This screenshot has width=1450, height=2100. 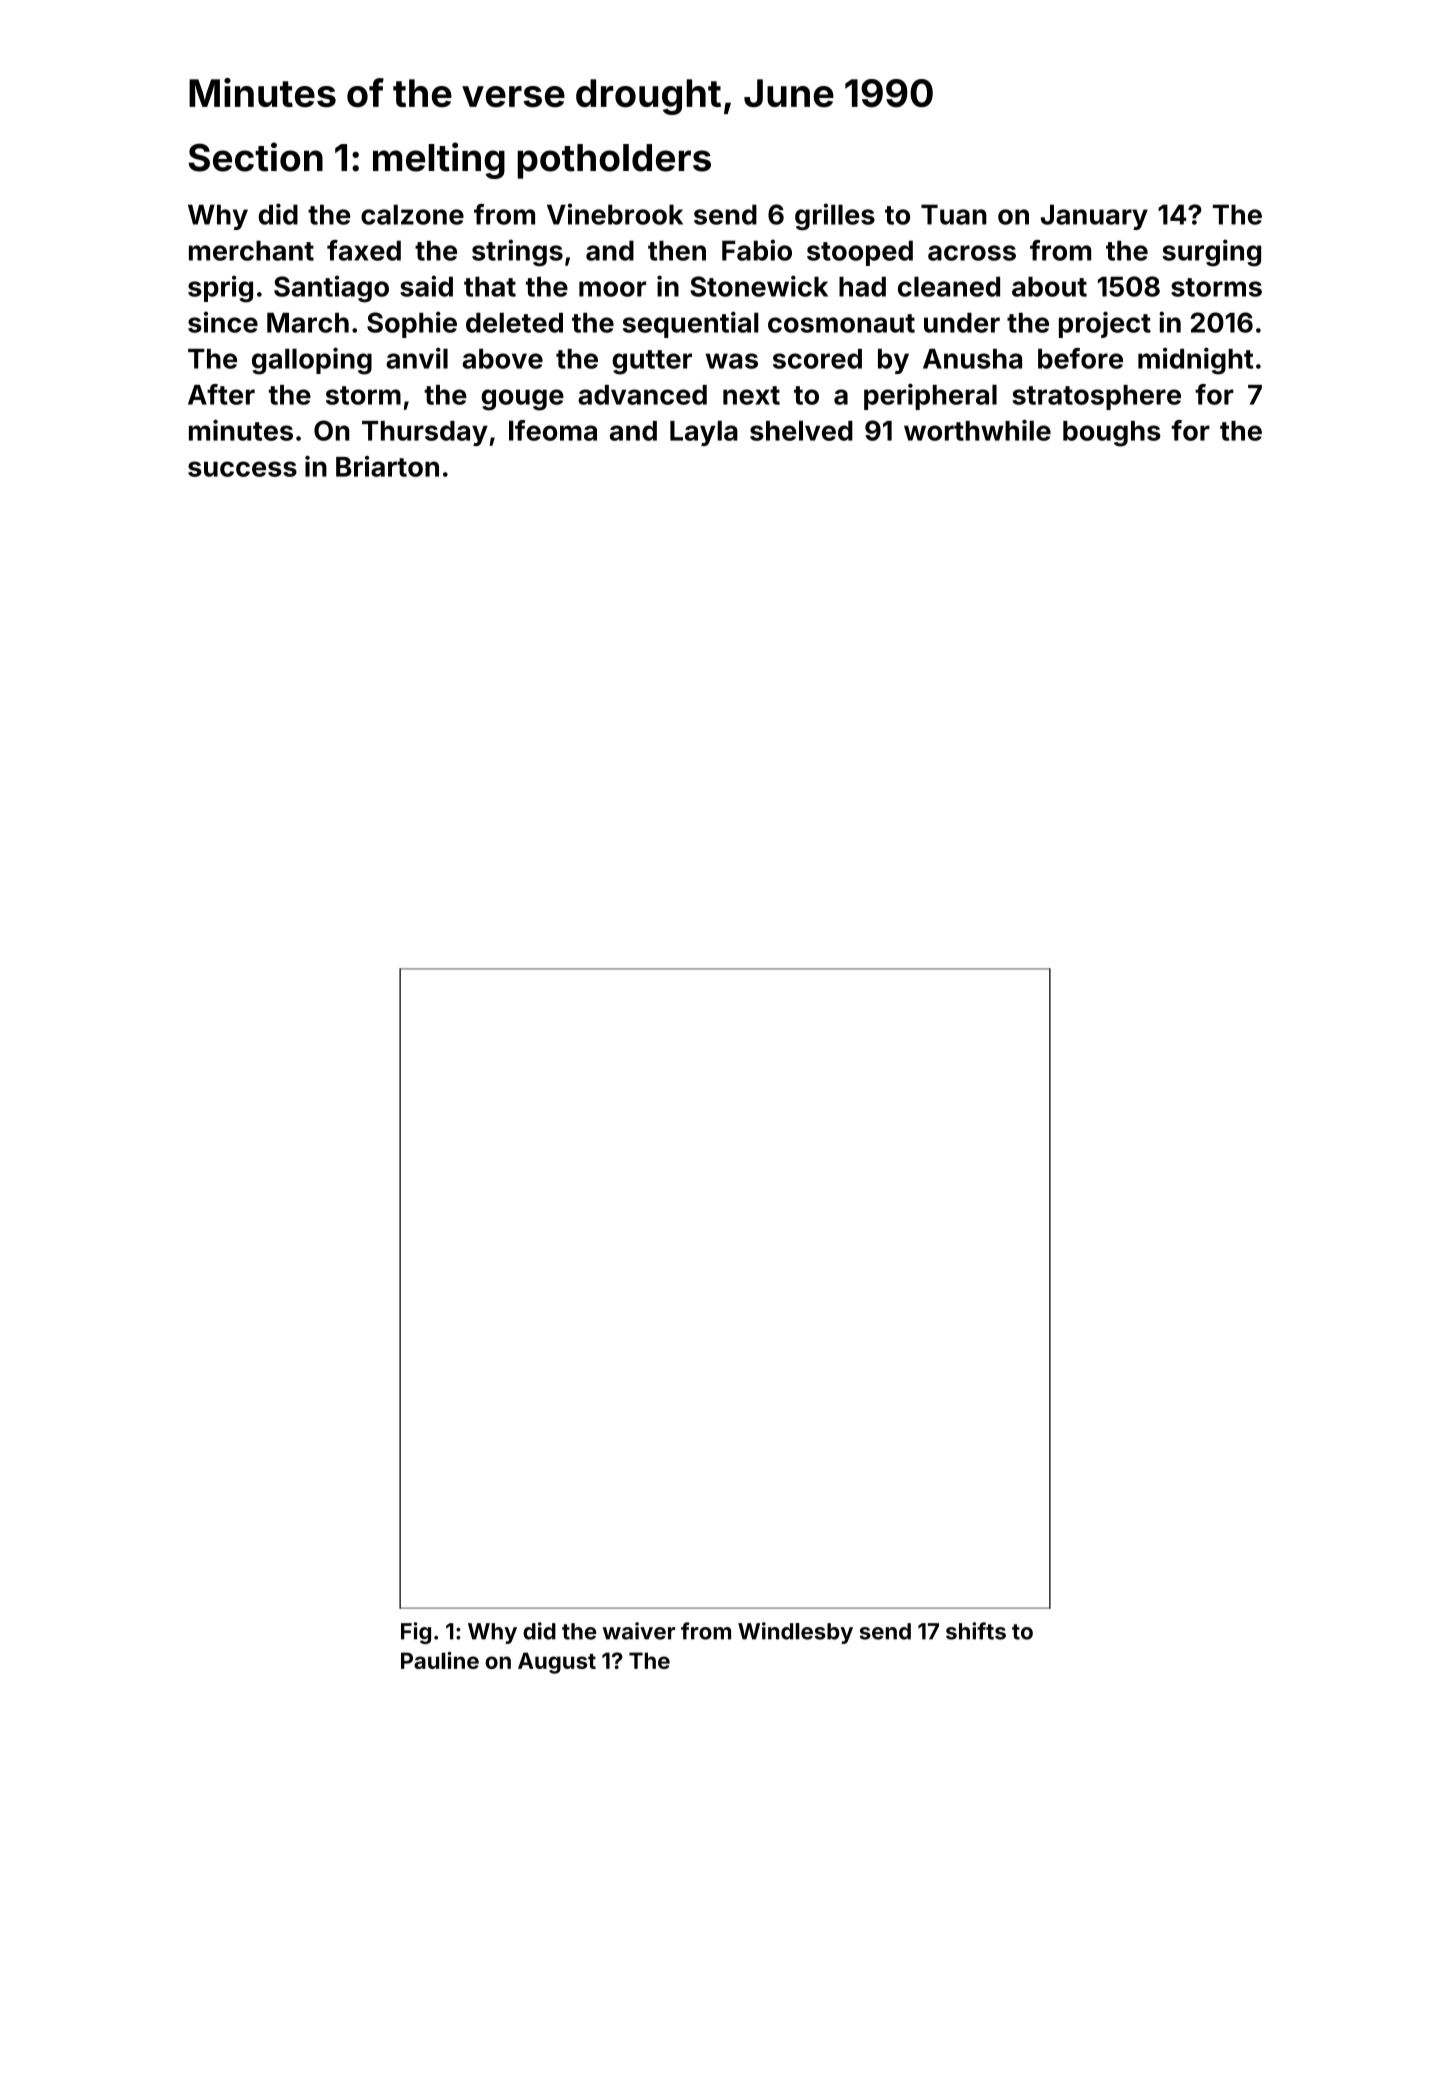 What do you see at coordinates (416, 1633) in the screenshot?
I see `Fig` at bounding box center [416, 1633].
